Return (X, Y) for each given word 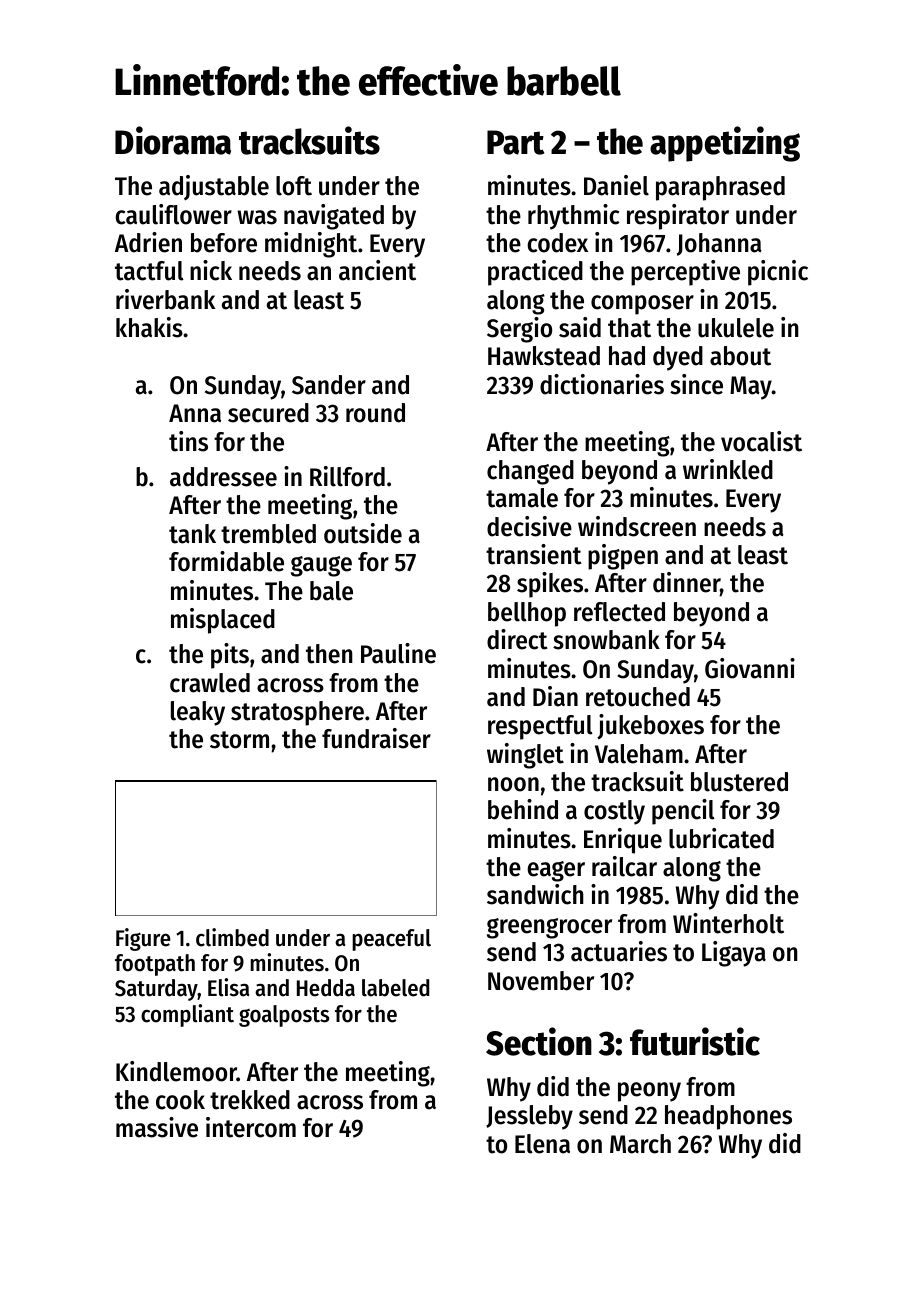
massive (157, 1127)
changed (530, 472)
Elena (542, 1144)
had (627, 356)
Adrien (148, 242)
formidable (226, 561)
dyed (678, 358)
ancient (377, 270)
